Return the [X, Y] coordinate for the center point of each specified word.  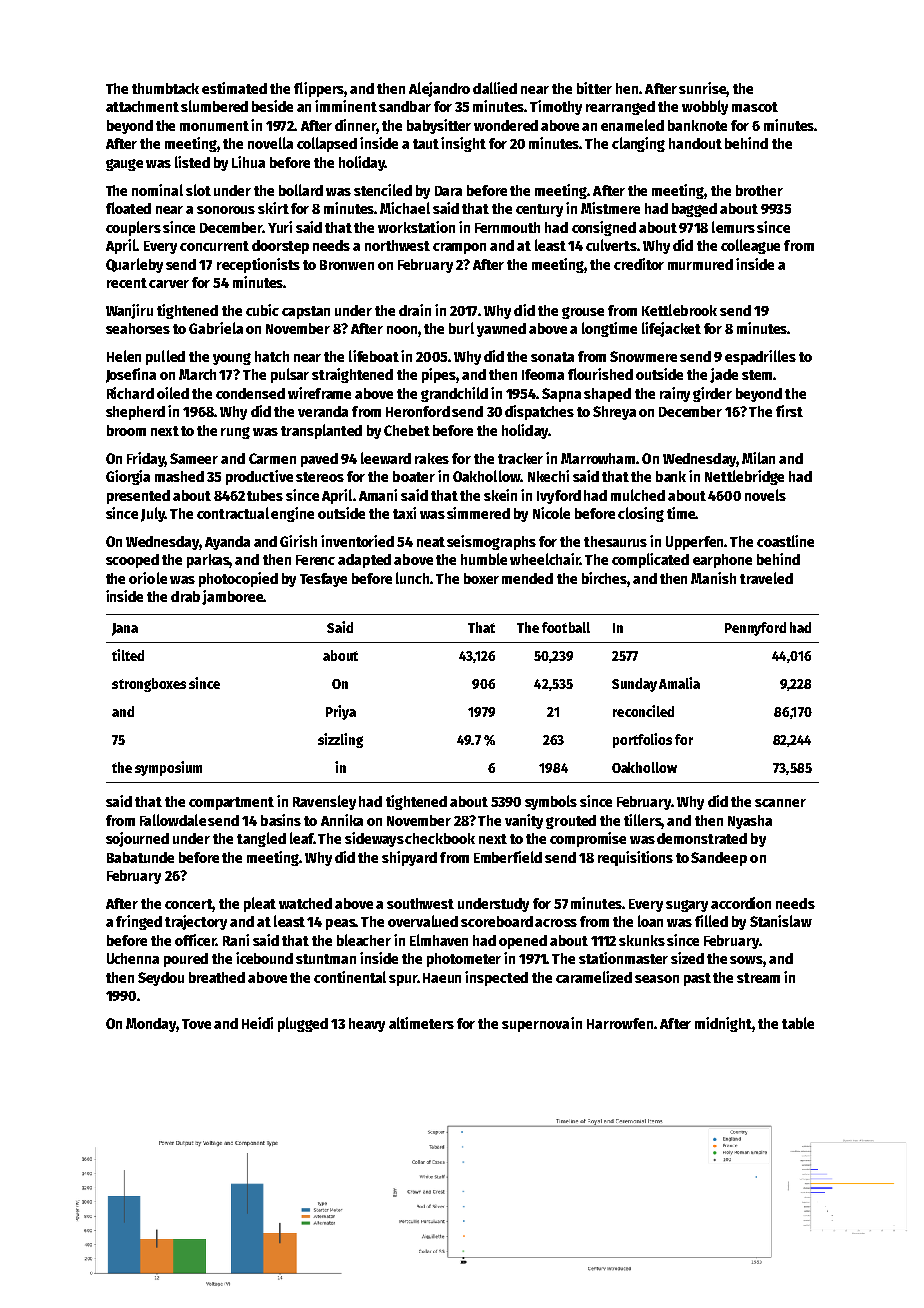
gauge [124, 165]
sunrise [702, 88]
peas [340, 924]
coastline [785, 541]
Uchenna [133, 958]
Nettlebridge [744, 477]
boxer [481, 578]
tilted [128, 655]
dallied [495, 88]
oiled [173, 393]
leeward [386, 458]
